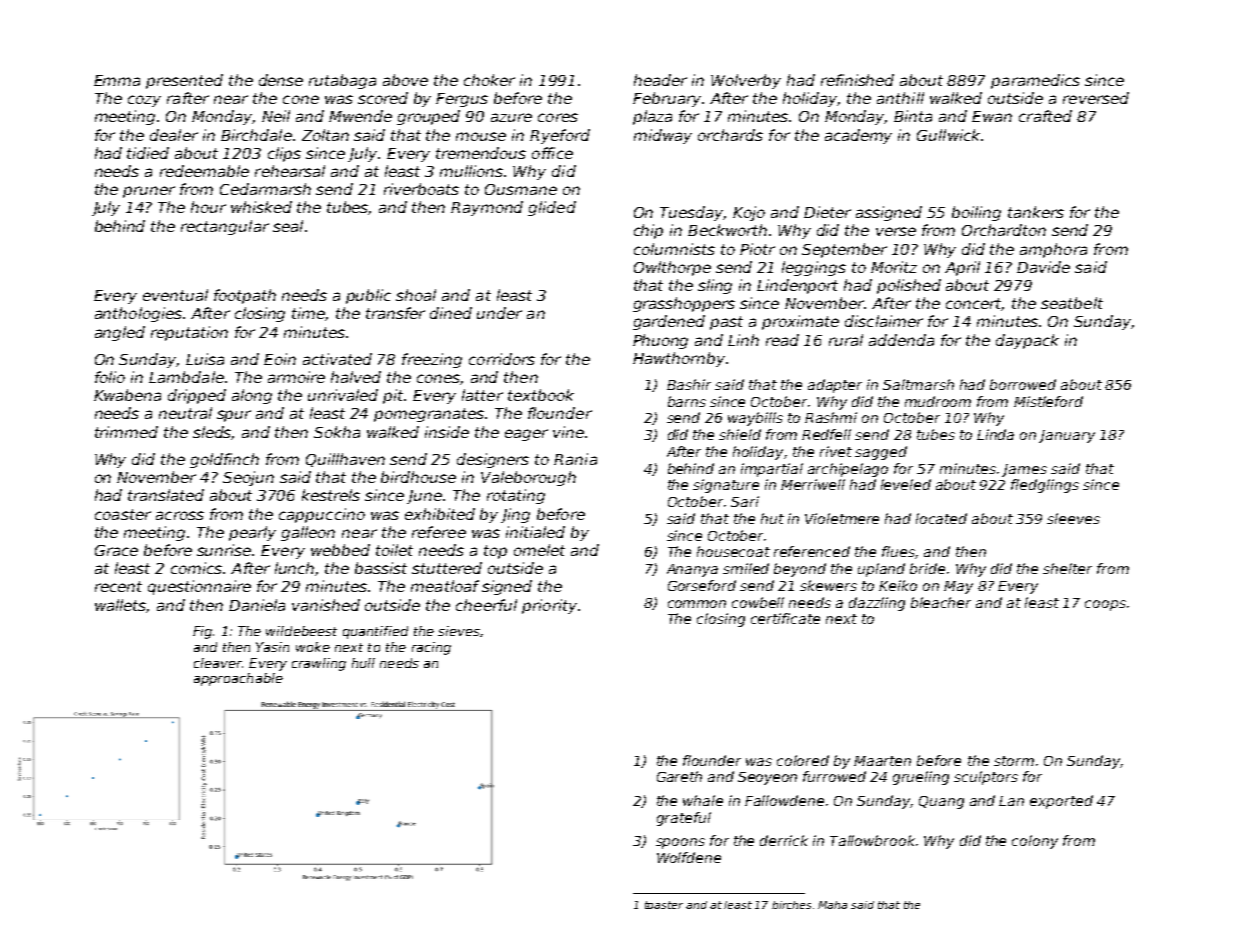 The height and width of the screenshot is (952, 1233). Describe the element at coordinates (1067, 568) in the screenshot. I see `shelter` at that location.
